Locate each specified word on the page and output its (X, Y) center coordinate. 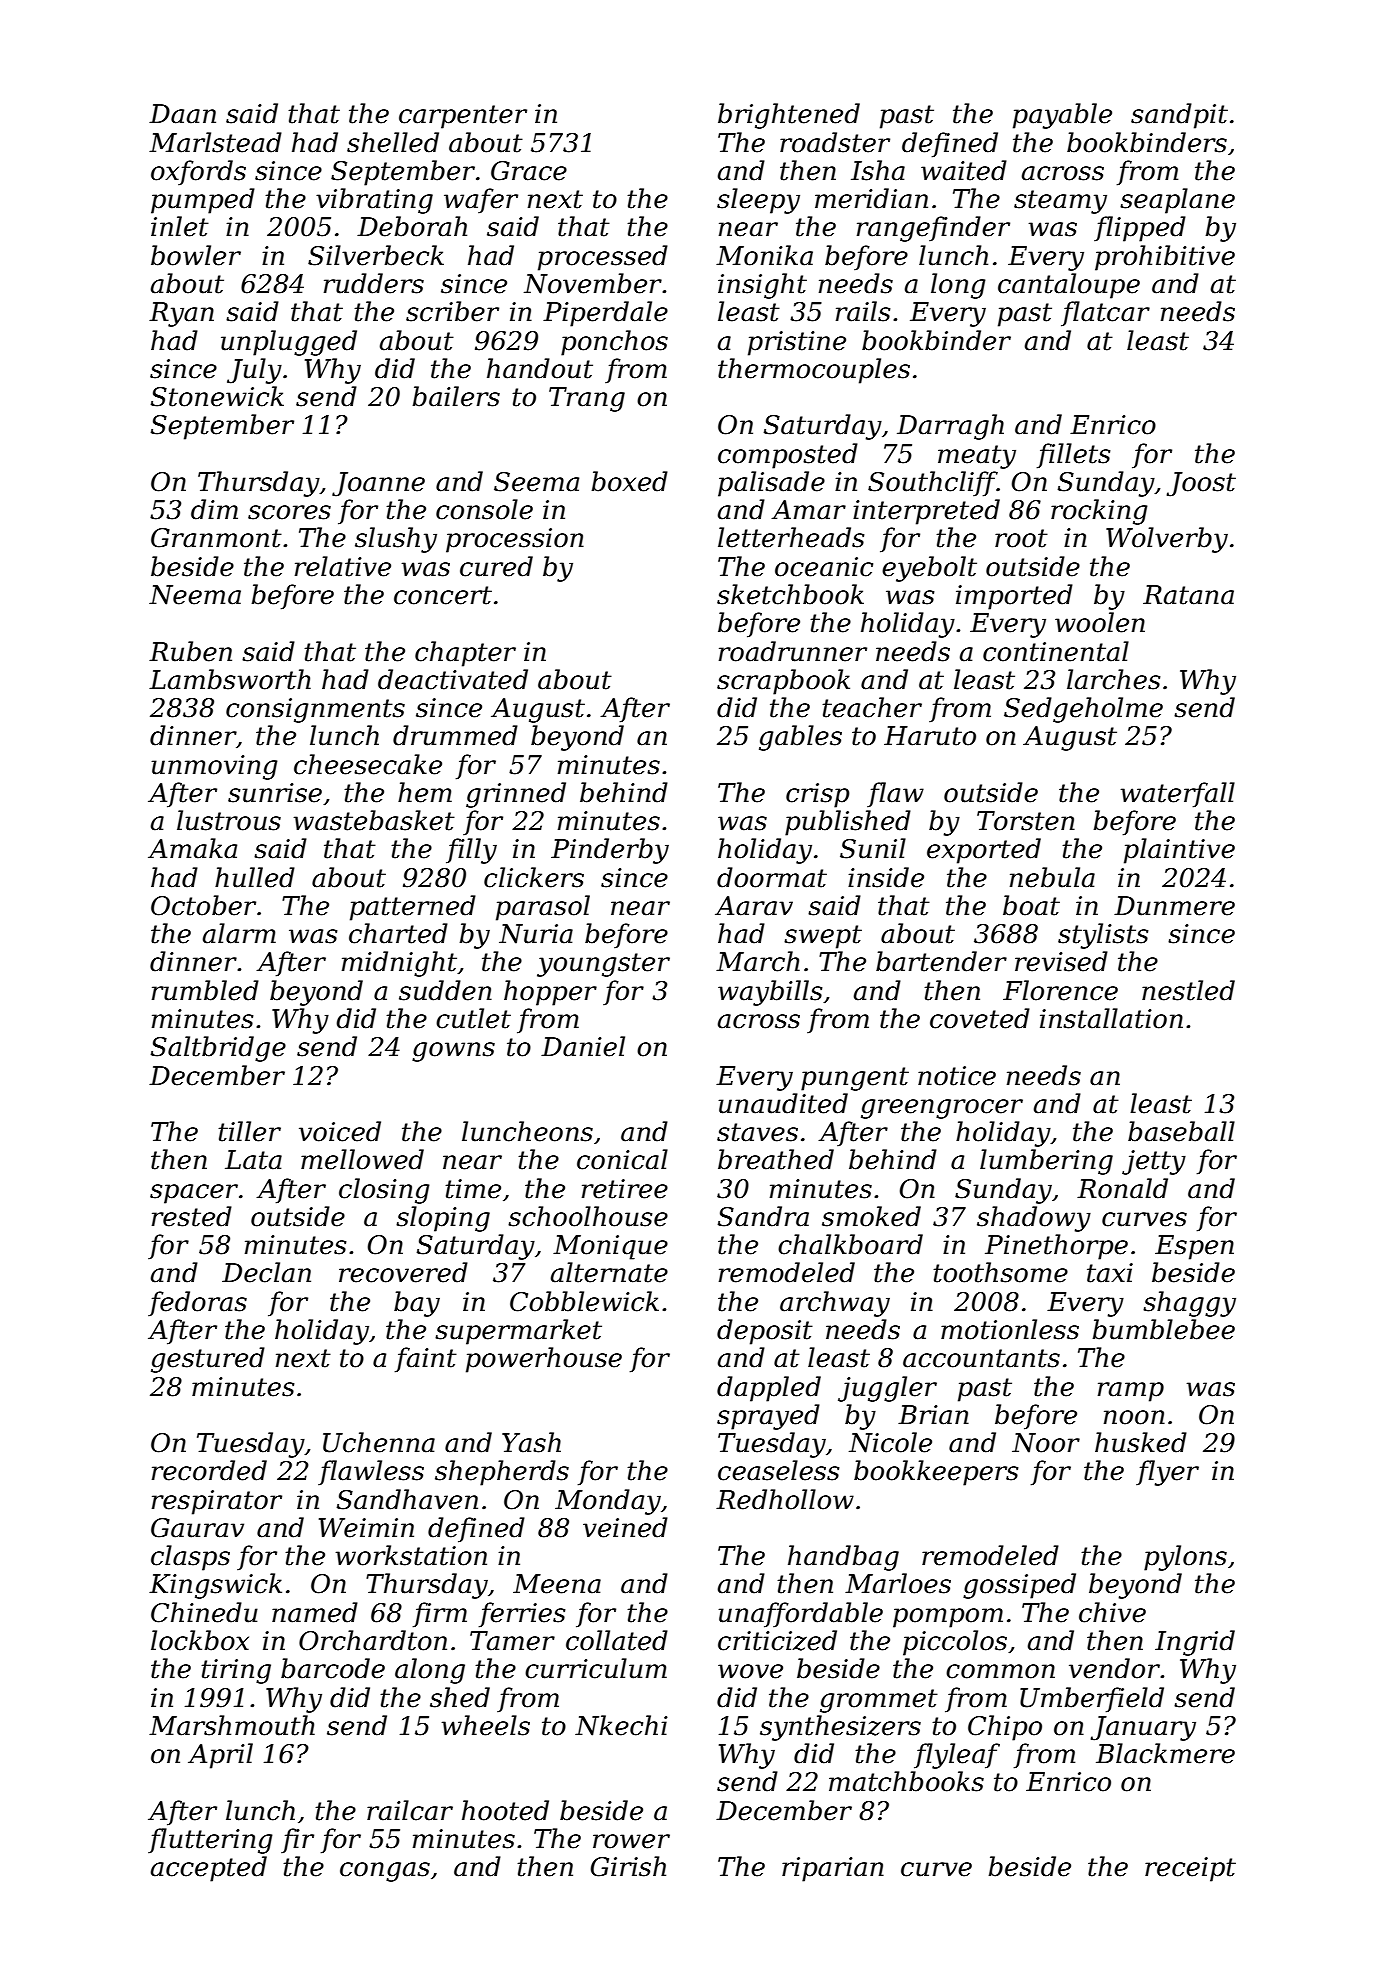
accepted (209, 1869)
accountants (981, 1358)
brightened (789, 116)
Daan (182, 114)
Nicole (890, 1442)
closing (384, 1191)
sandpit (1179, 116)
